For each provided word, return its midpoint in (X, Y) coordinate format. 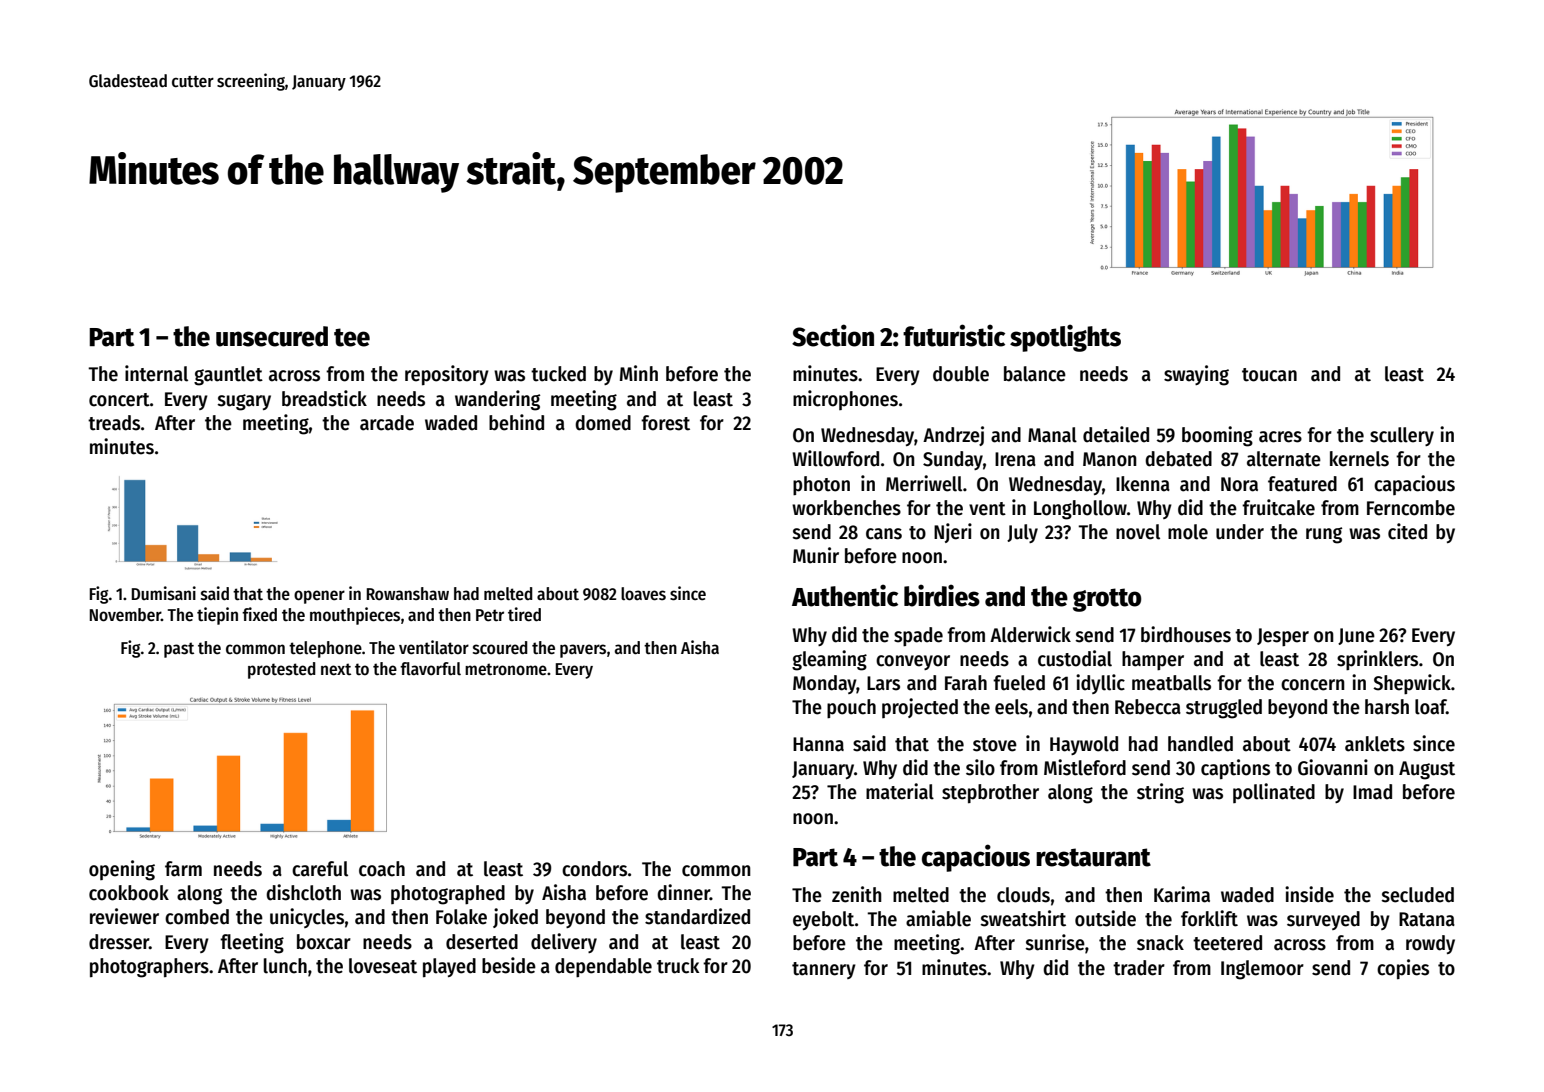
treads (114, 423)
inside (1309, 894)
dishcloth (303, 892)
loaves (643, 594)
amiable (938, 918)
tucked (558, 374)
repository (447, 375)
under (1240, 532)
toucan (1269, 375)
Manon (1110, 459)
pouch (851, 708)
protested (282, 670)
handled (1200, 744)
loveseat (383, 966)
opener (319, 597)
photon (821, 485)
